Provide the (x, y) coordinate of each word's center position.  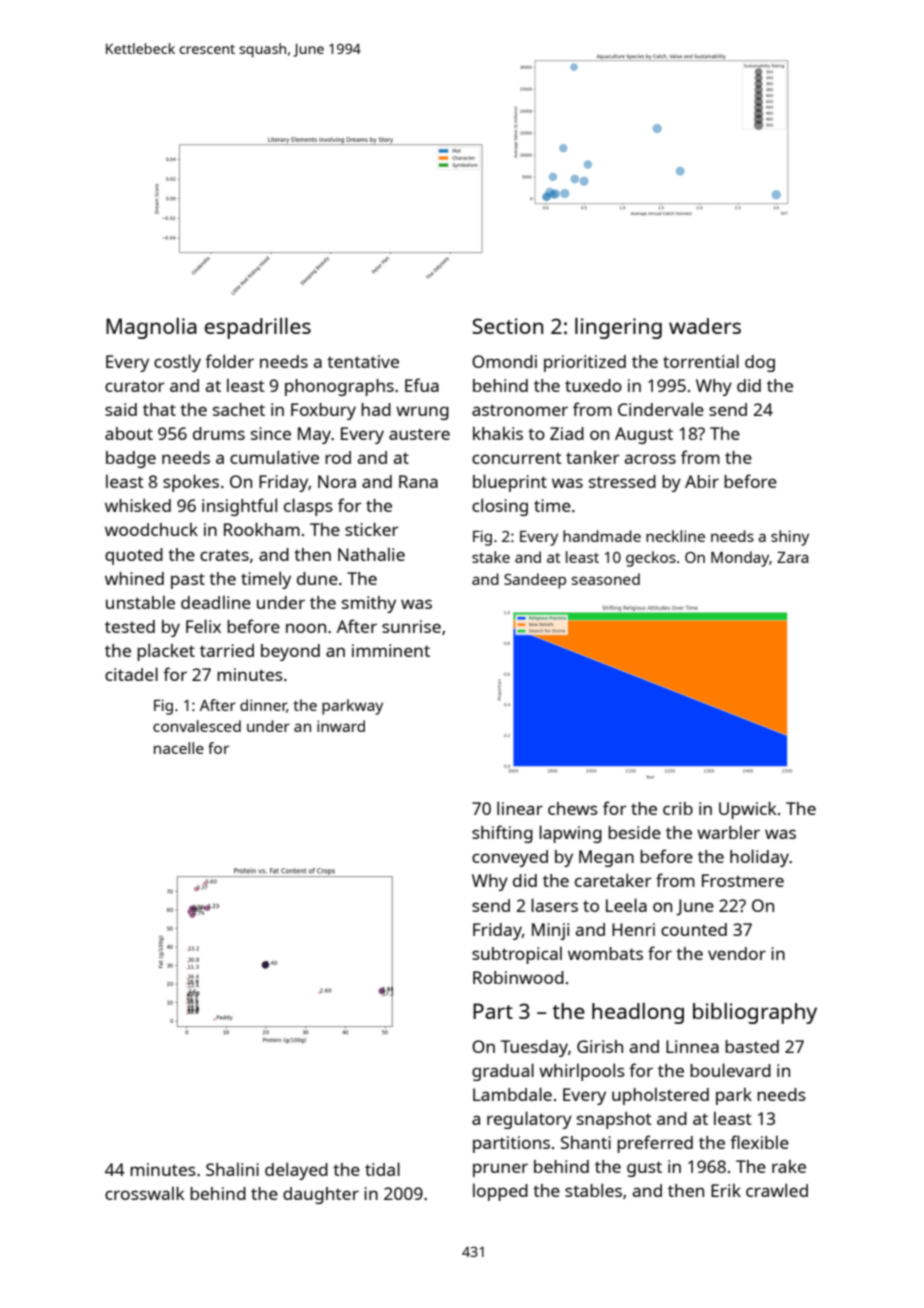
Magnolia (151, 328)
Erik (726, 1190)
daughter (321, 1195)
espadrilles (258, 328)
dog (760, 363)
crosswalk (145, 1193)
